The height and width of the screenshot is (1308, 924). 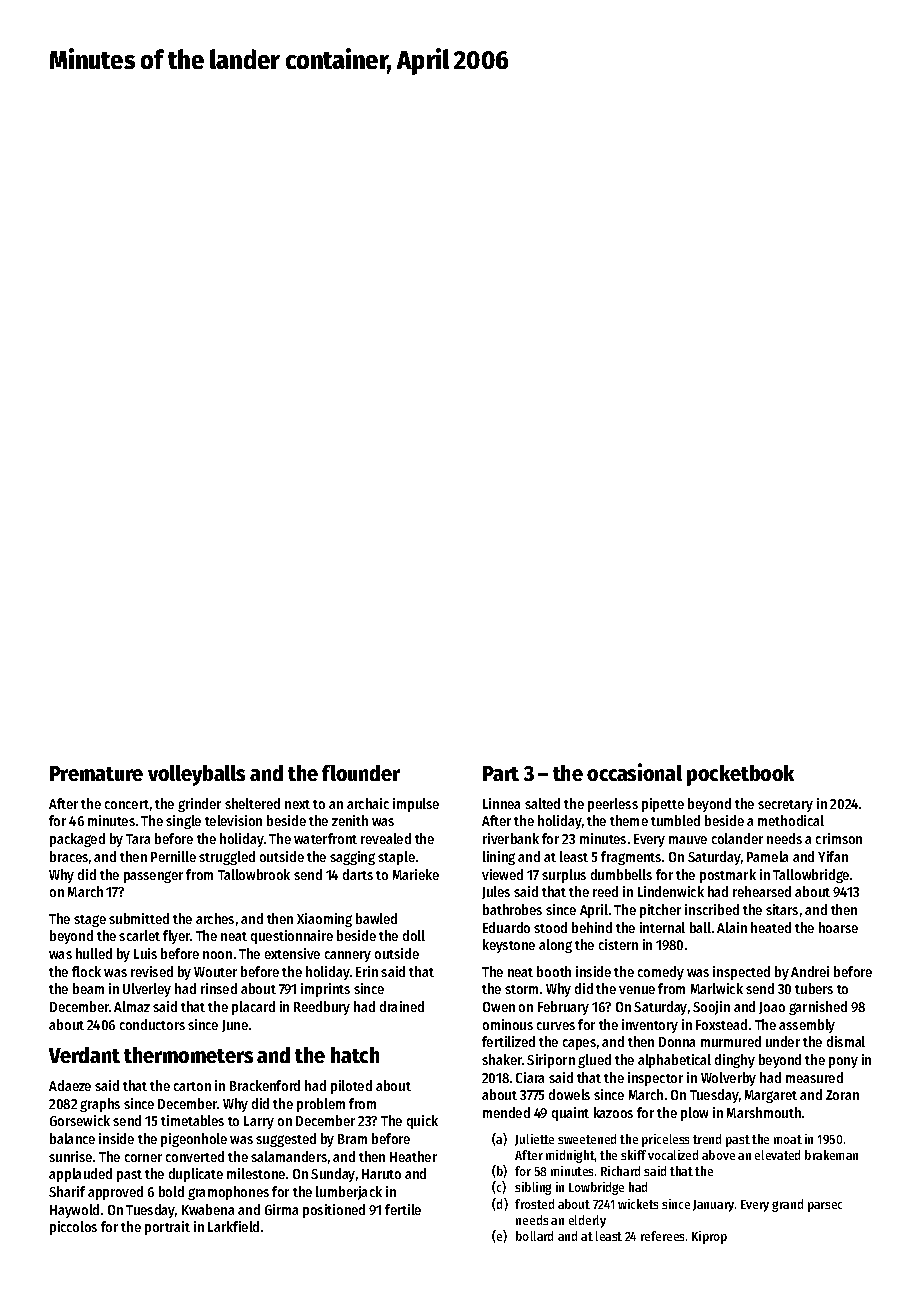 What do you see at coordinates (195, 1156) in the screenshot?
I see `converted` at bounding box center [195, 1156].
